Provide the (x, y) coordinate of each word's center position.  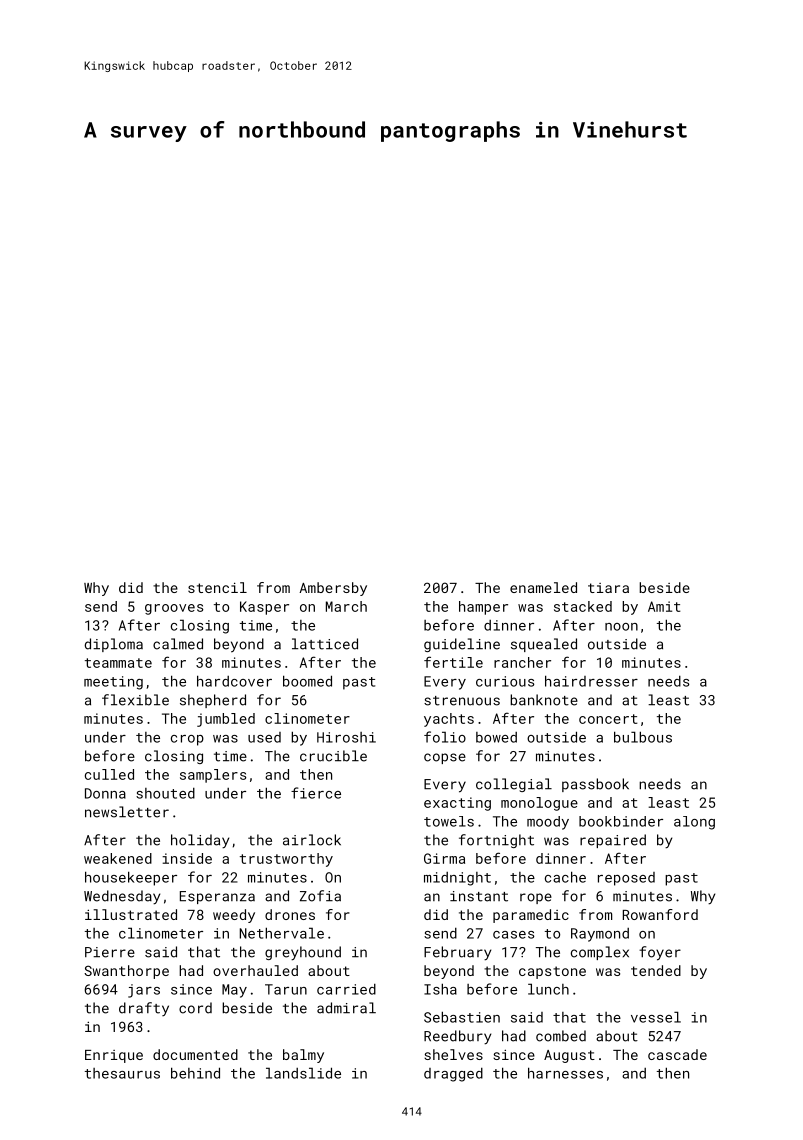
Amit (664, 606)
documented (195, 1054)
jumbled (226, 720)
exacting (457, 804)
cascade (677, 1054)
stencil (217, 587)
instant (479, 896)
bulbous (643, 737)
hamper (483, 608)
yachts (449, 720)
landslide (303, 1073)
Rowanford (660, 914)
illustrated (131, 914)
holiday (200, 841)
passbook (595, 785)
